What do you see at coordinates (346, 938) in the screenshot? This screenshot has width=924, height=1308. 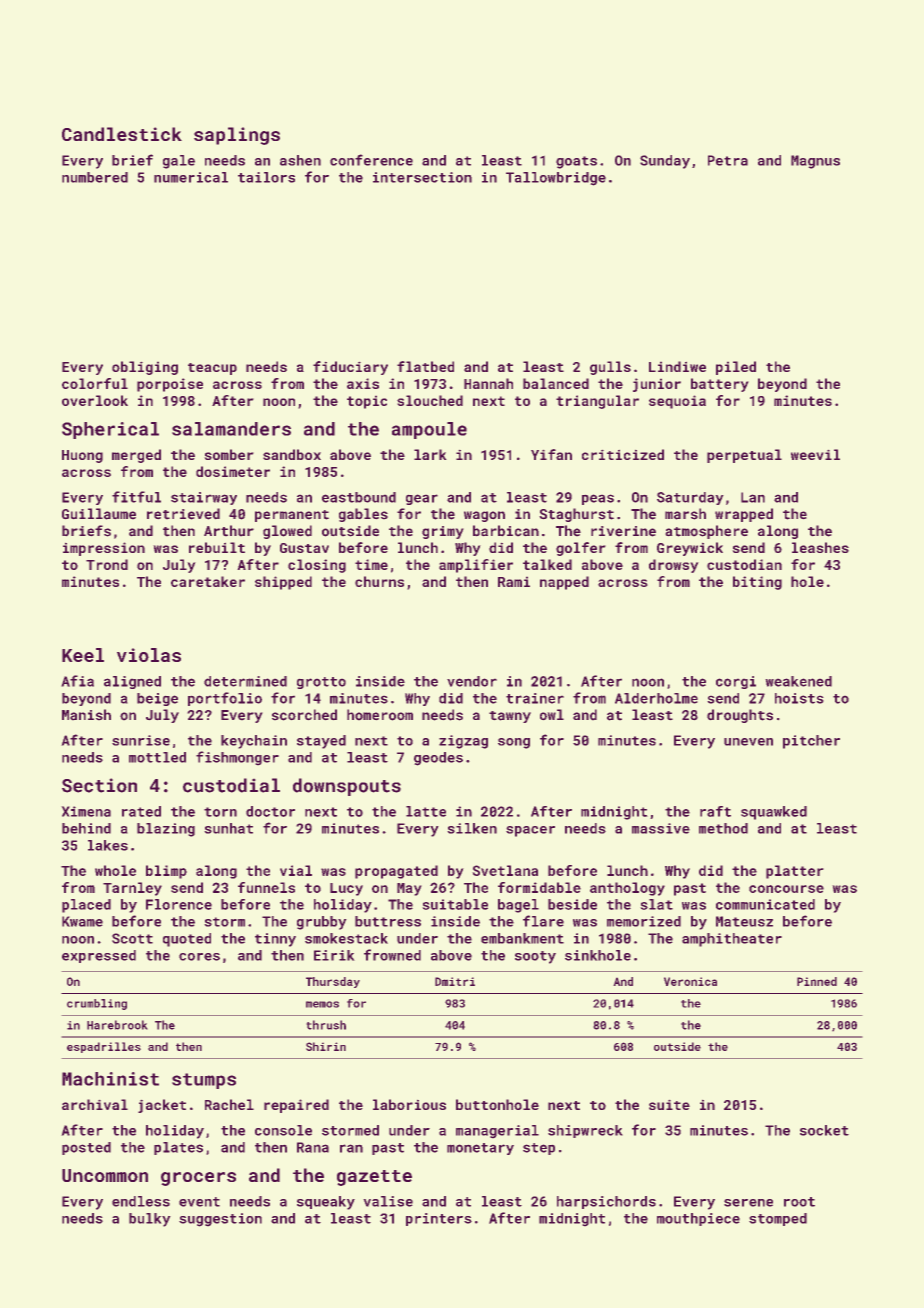 I see `smokestack` at bounding box center [346, 938].
